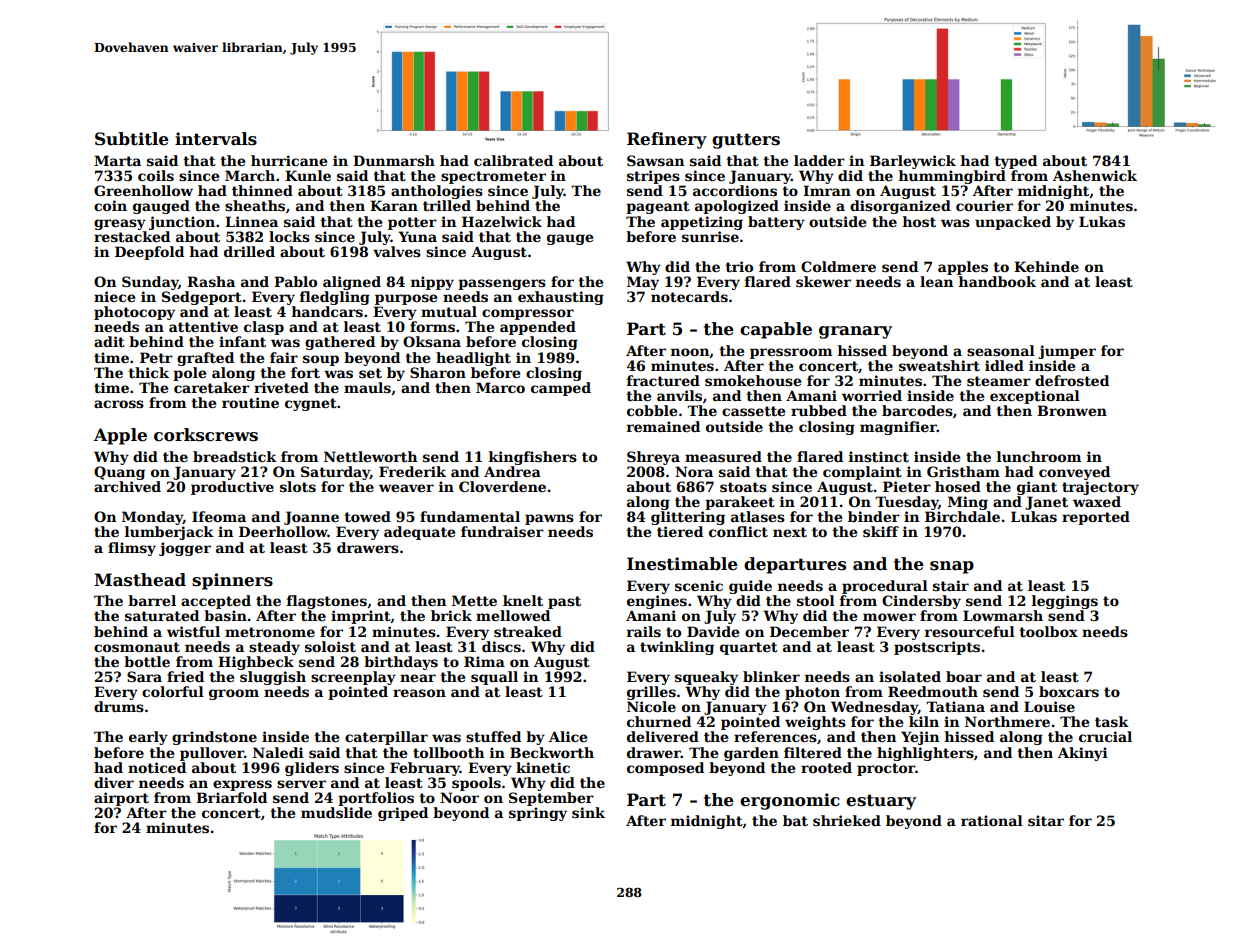 The width and height of the screenshot is (1233, 952). What do you see at coordinates (538, 814) in the screenshot?
I see `springy` at bounding box center [538, 814].
